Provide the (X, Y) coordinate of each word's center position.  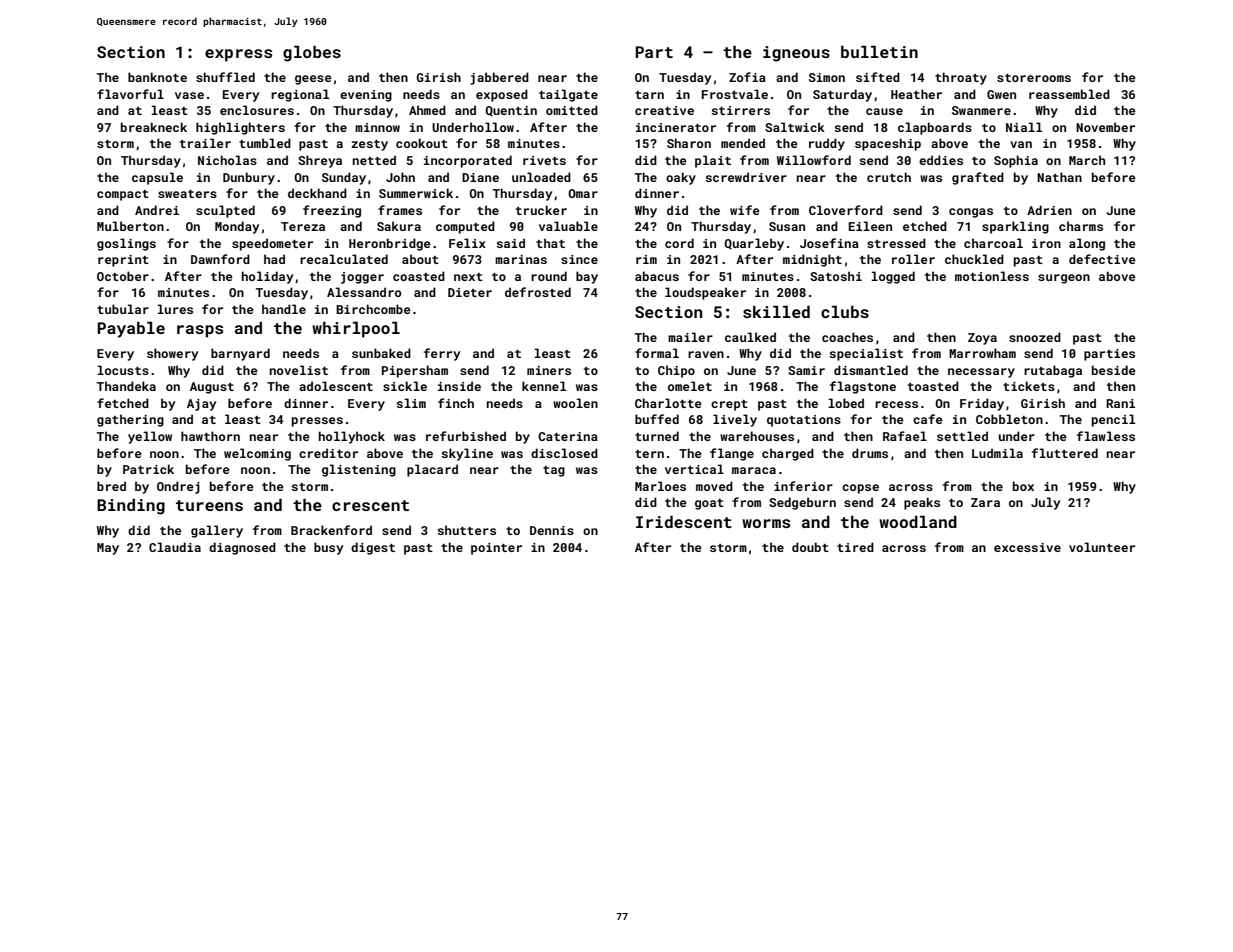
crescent (370, 505)
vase (189, 95)
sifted (878, 77)
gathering (130, 420)
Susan (787, 226)
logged (893, 277)
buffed (657, 419)
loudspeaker (705, 293)
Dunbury (249, 178)
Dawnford (220, 259)
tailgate (568, 95)
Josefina (829, 243)
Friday (982, 404)
